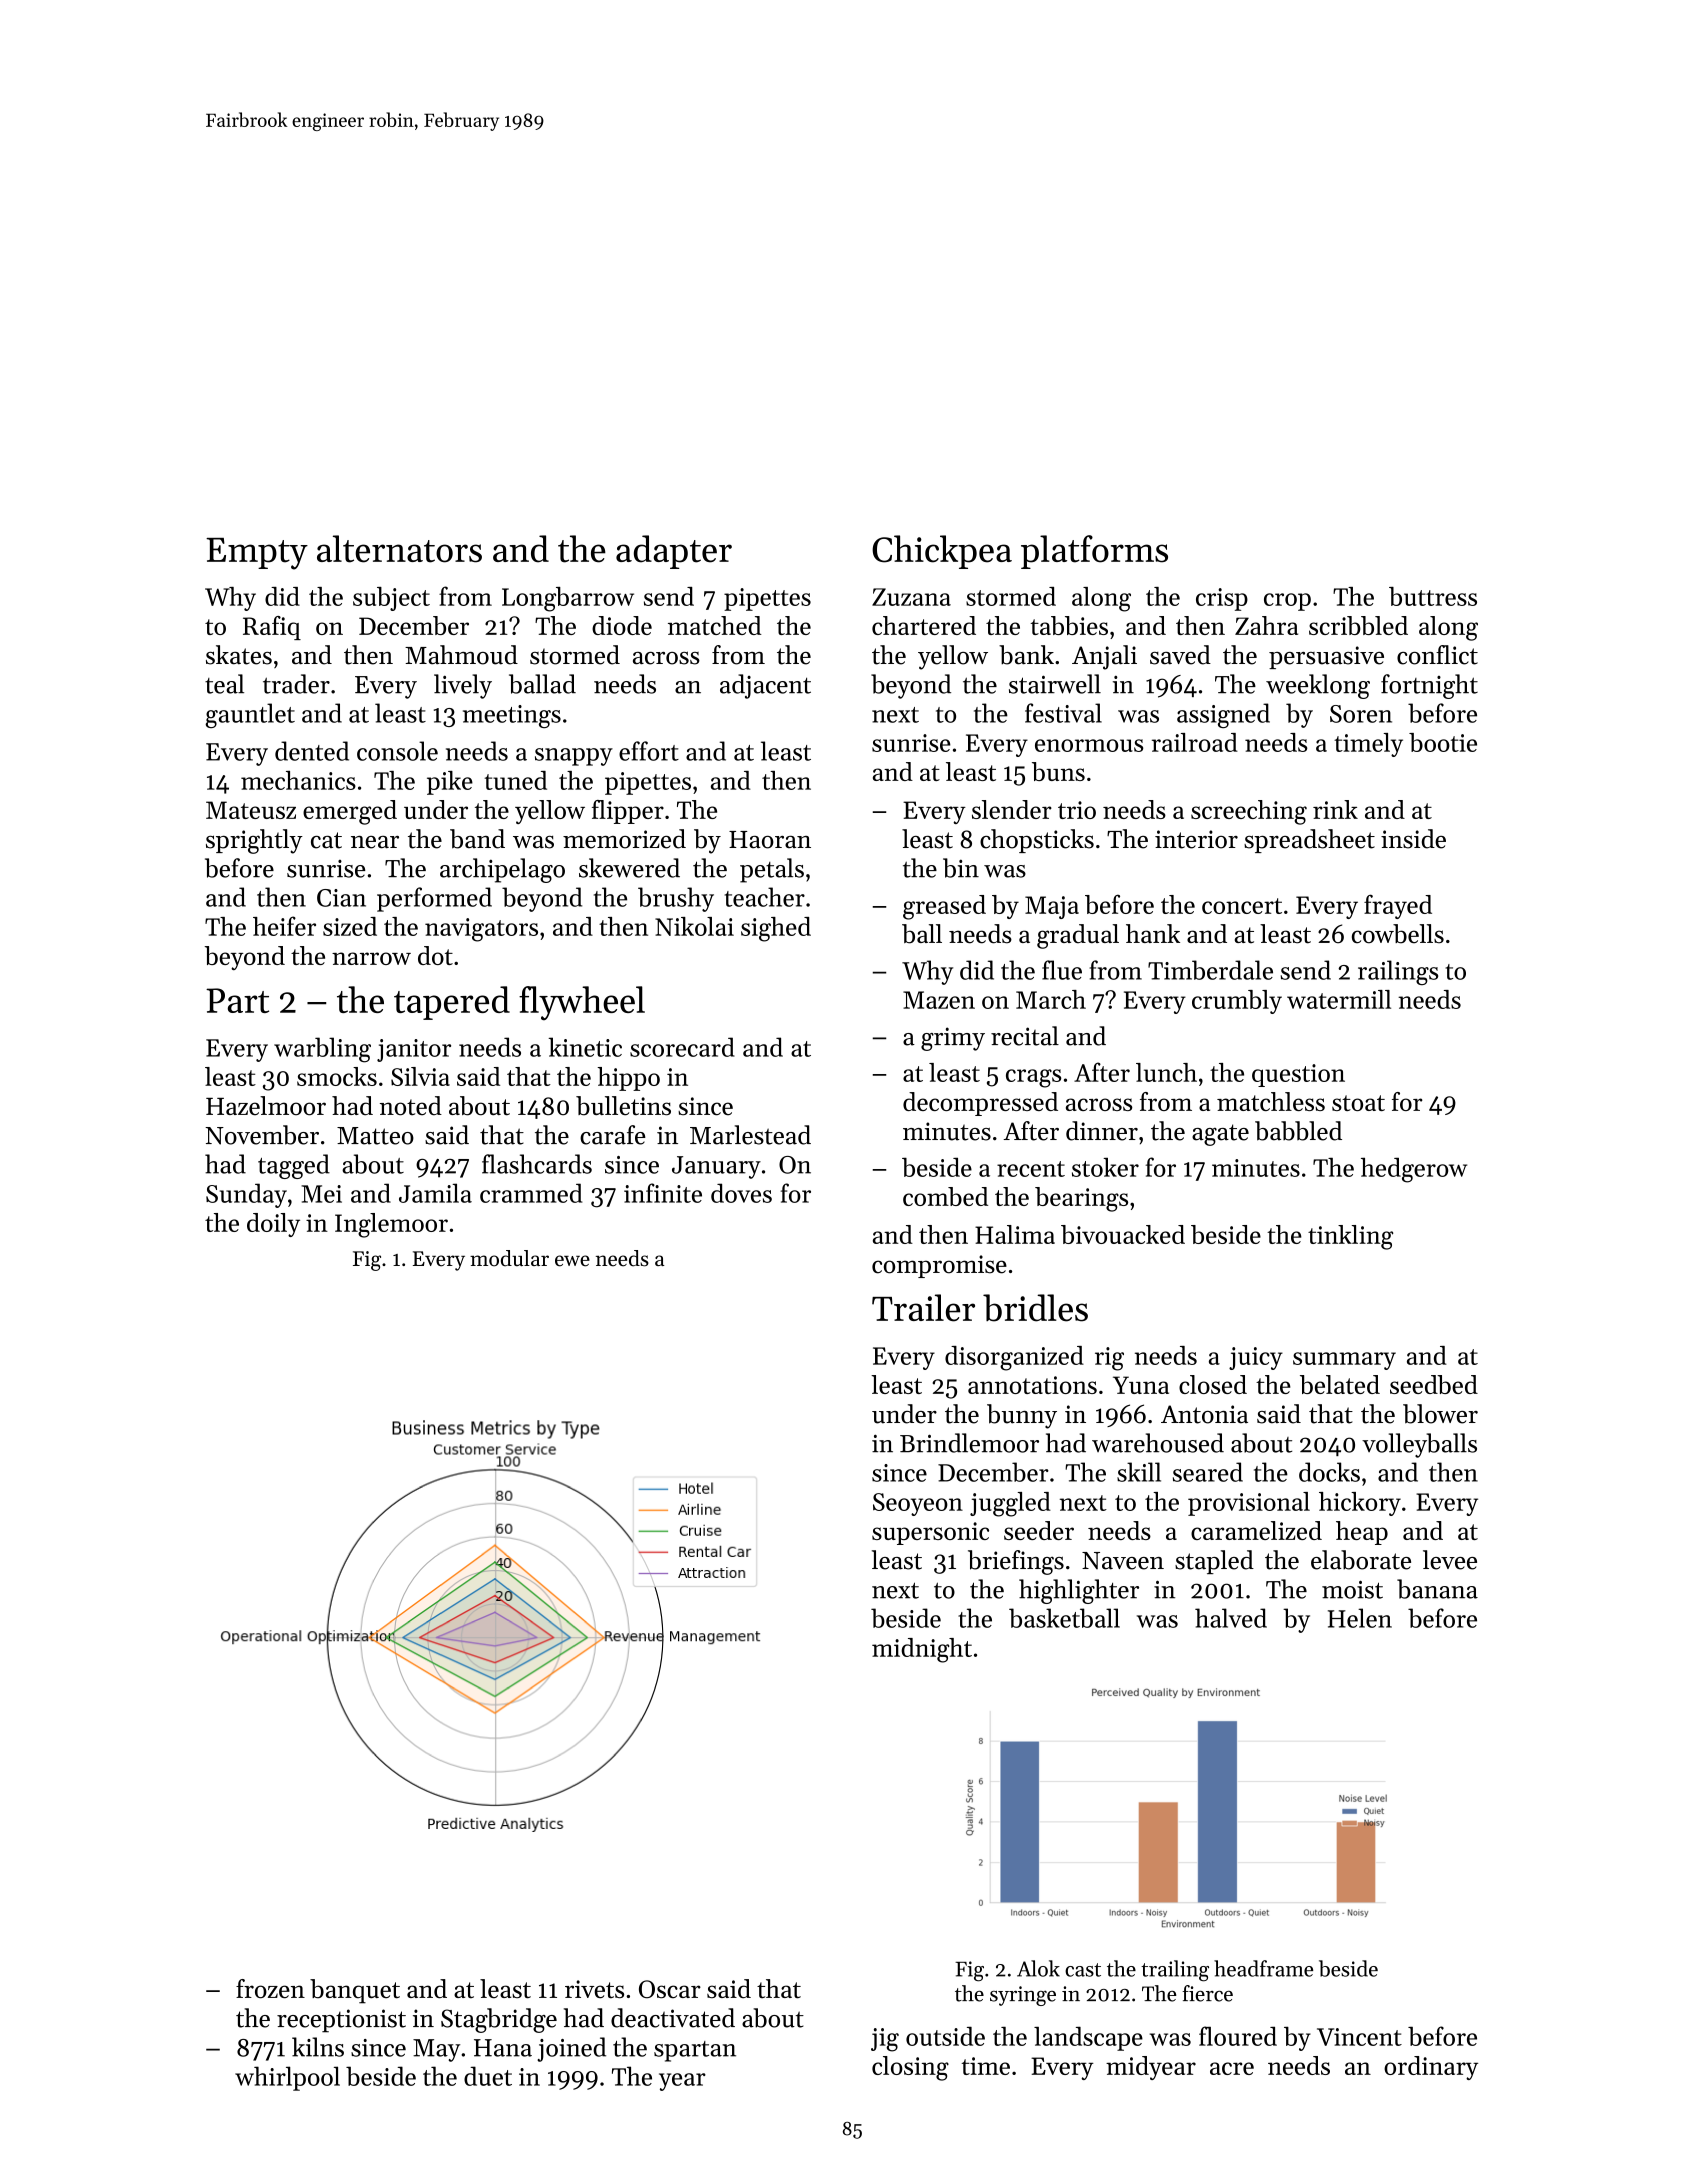  I want to click on platforms, so click(1094, 552).
